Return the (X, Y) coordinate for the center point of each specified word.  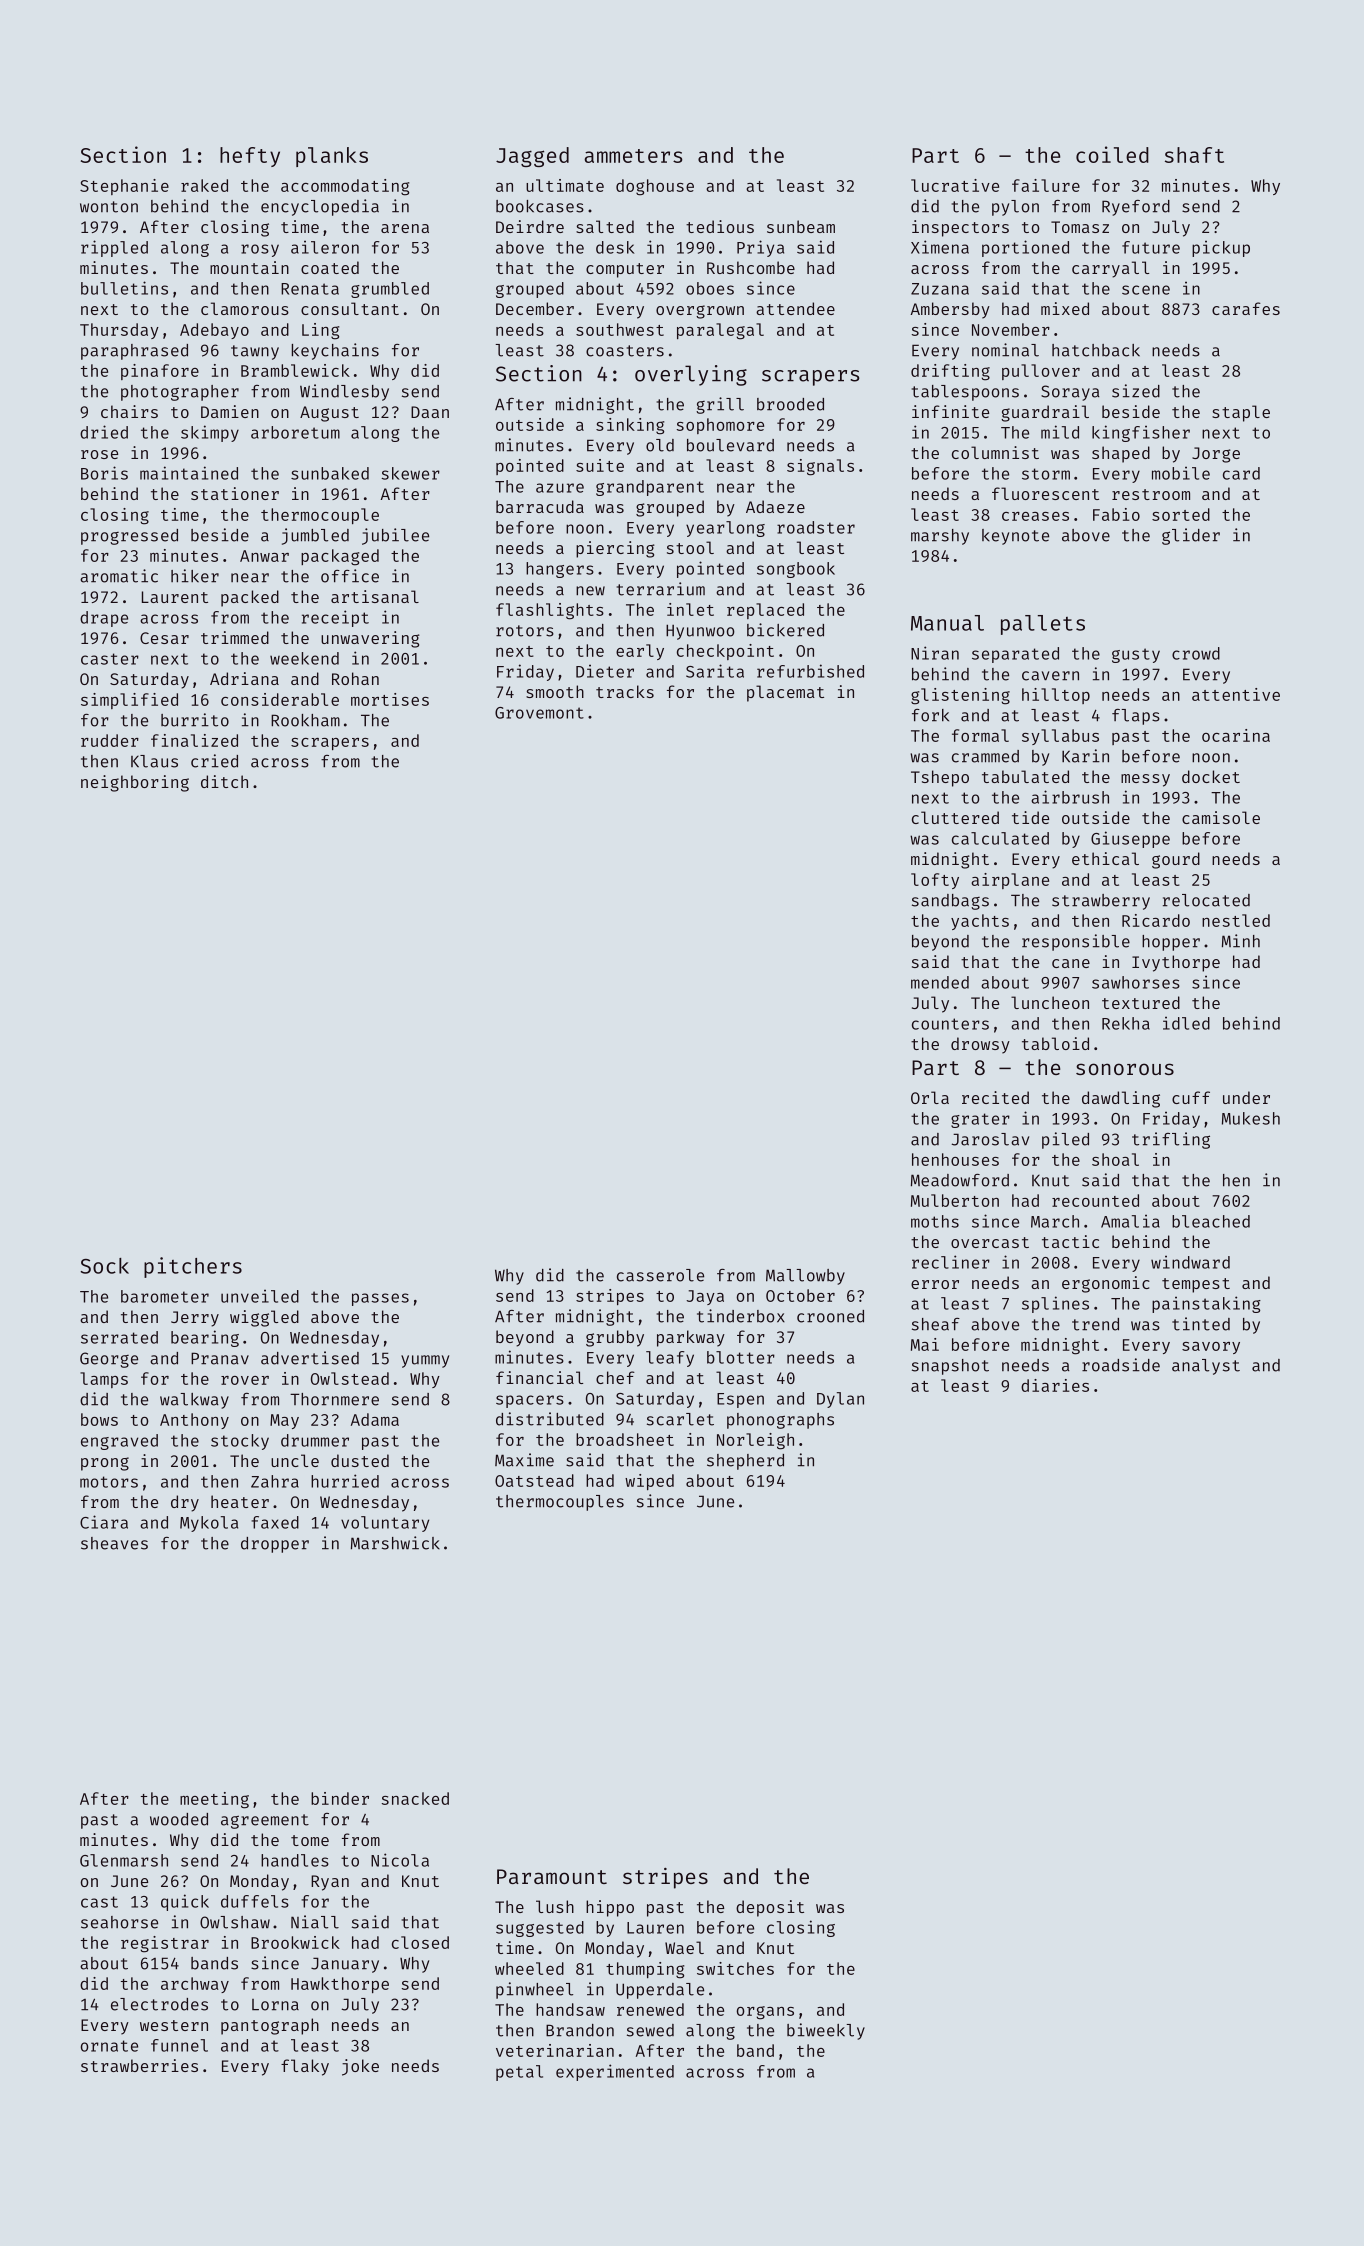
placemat (785, 693)
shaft (1194, 155)
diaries (1055, 1385)
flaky (305, 2067)
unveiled (260, 1296)
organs (765, 2013)
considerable (280, 699)
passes (380, 1299)
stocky (240, 1442)
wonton (109, 207)
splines (1055, 1304)
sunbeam (801, 226)
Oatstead (534, 1480)
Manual (947, 623)
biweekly (826, 2031)
